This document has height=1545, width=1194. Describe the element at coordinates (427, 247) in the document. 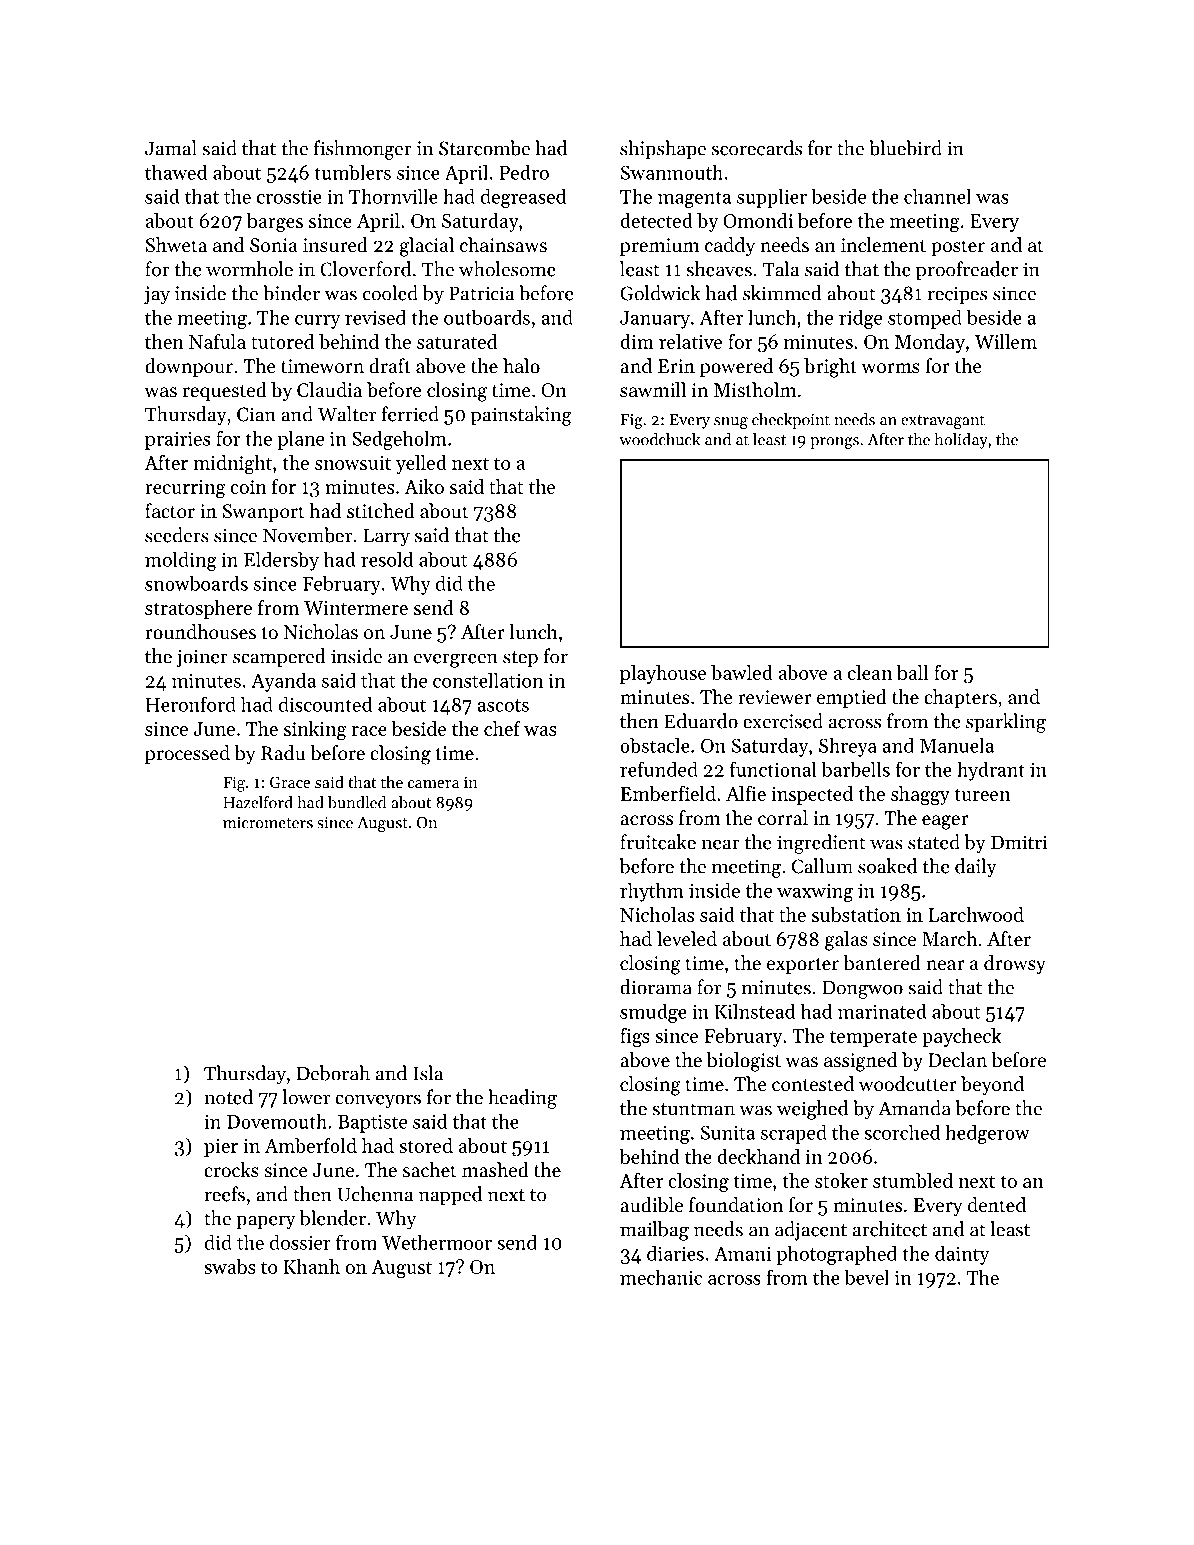

I see `glacial` at that location.
